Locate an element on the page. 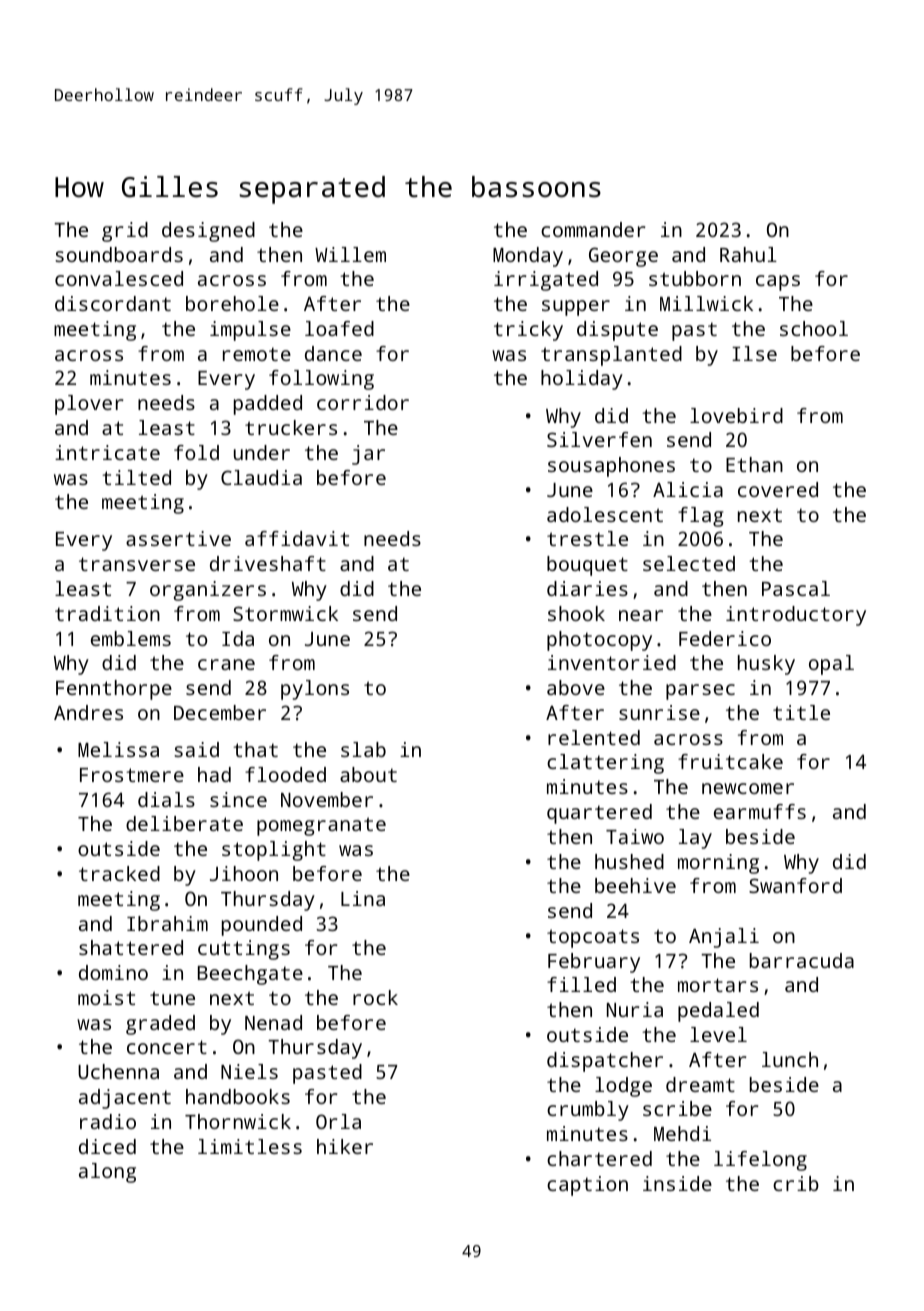 This page has width=924, height=1311. barracuda is located at coordinates (802, 960).
